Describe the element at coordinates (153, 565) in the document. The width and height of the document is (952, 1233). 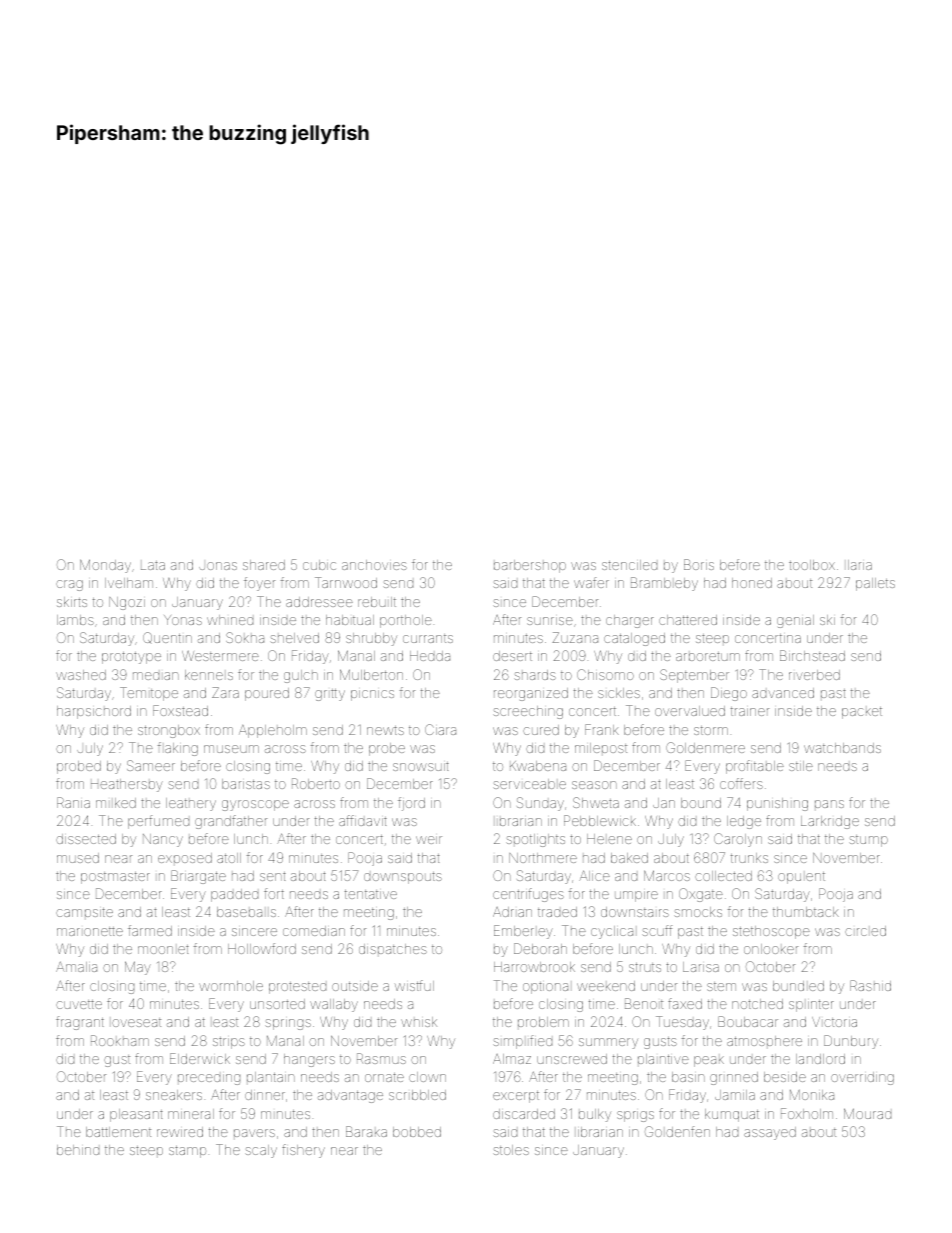
I see `Lata` at that location.
